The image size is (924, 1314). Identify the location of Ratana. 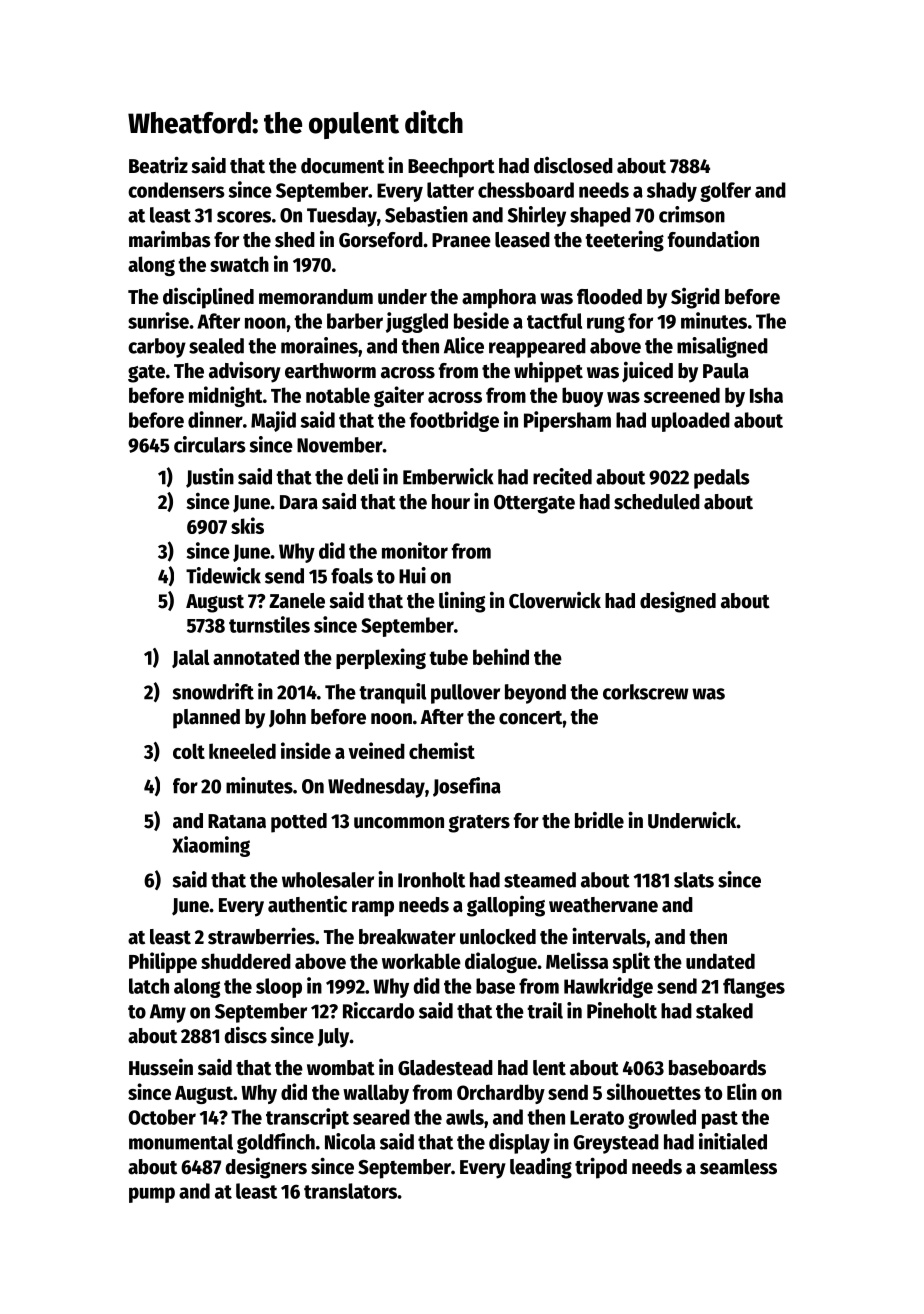
(237, 821).
